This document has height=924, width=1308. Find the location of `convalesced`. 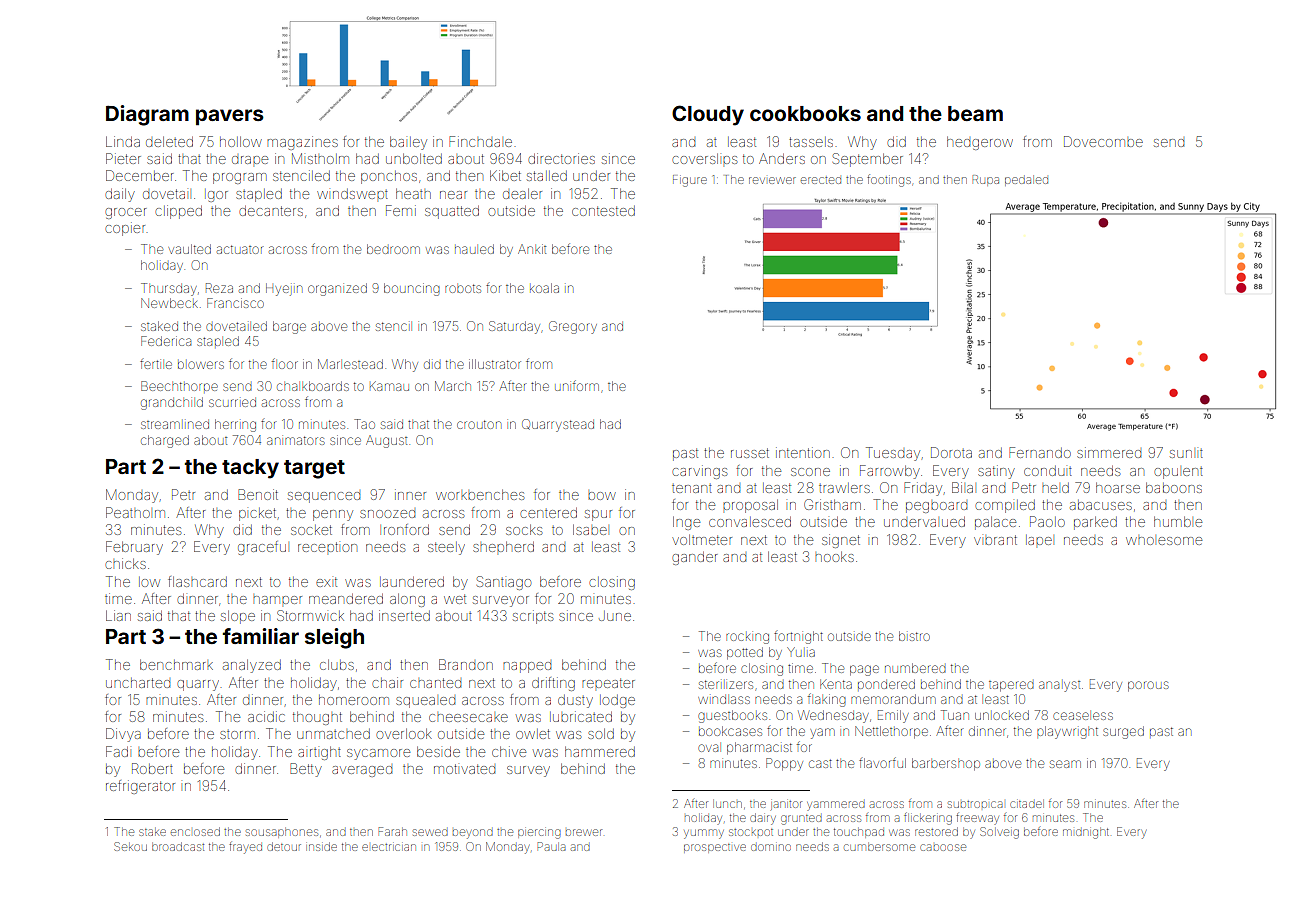

convalesced is located at coordinates (750, 522).
